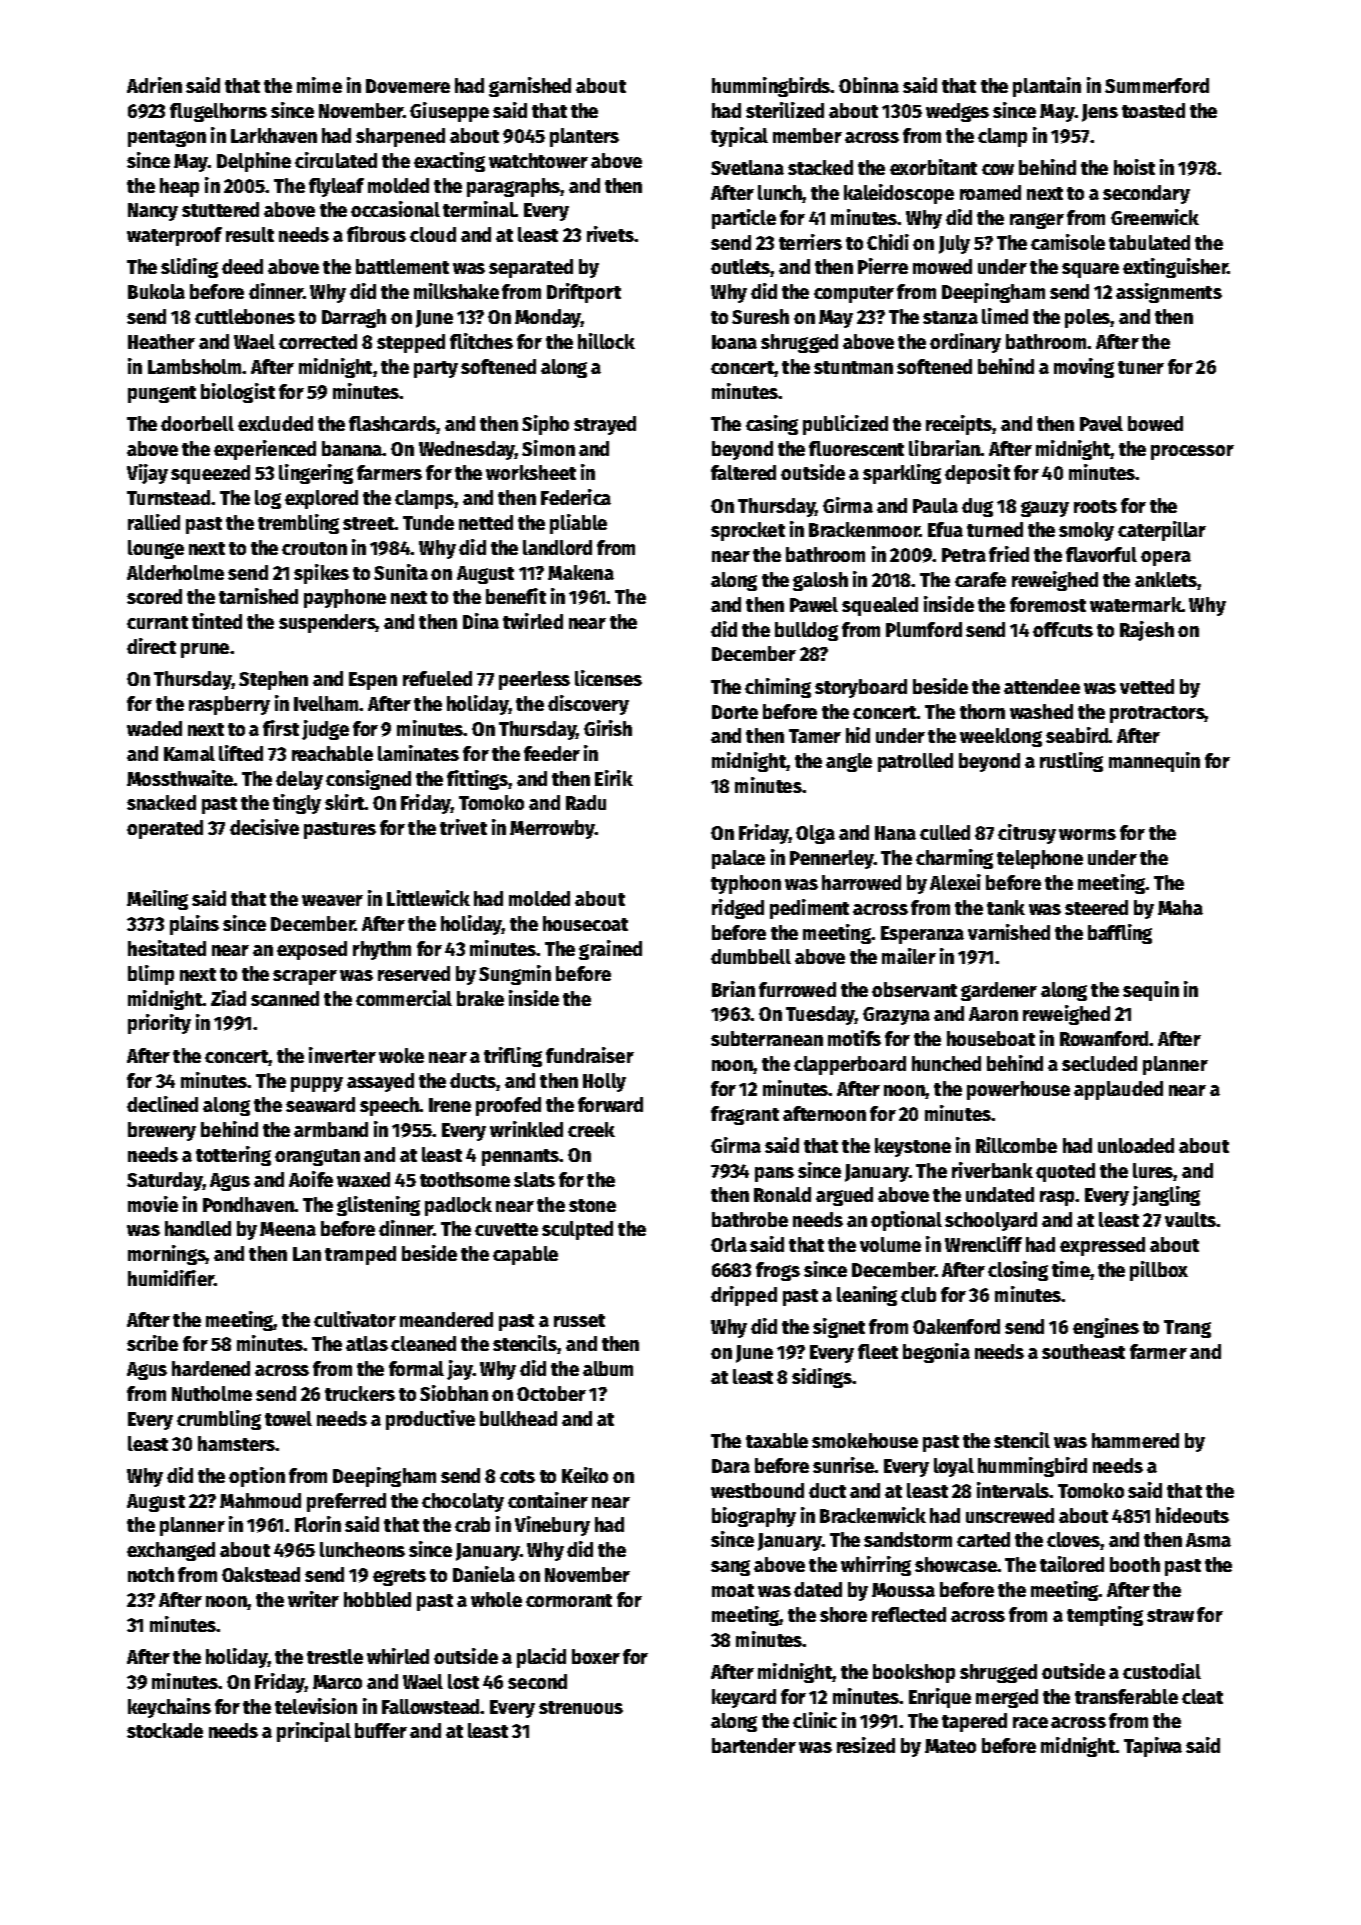 The image size is (1361, 1925). I want to click on Bukola, so click(156, 291).
